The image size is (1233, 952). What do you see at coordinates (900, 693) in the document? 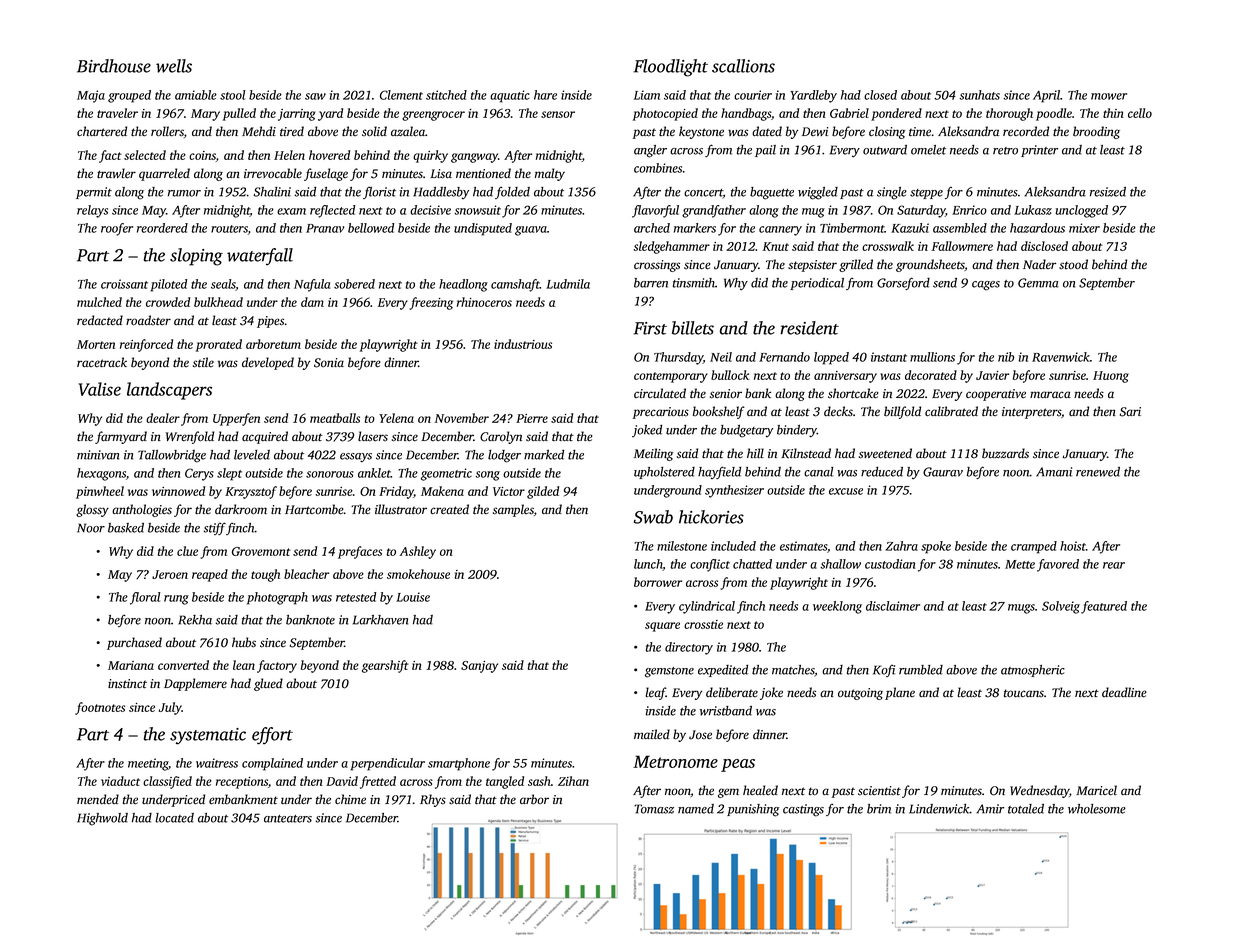
I see `plane` at bounding box center [900, 693].
